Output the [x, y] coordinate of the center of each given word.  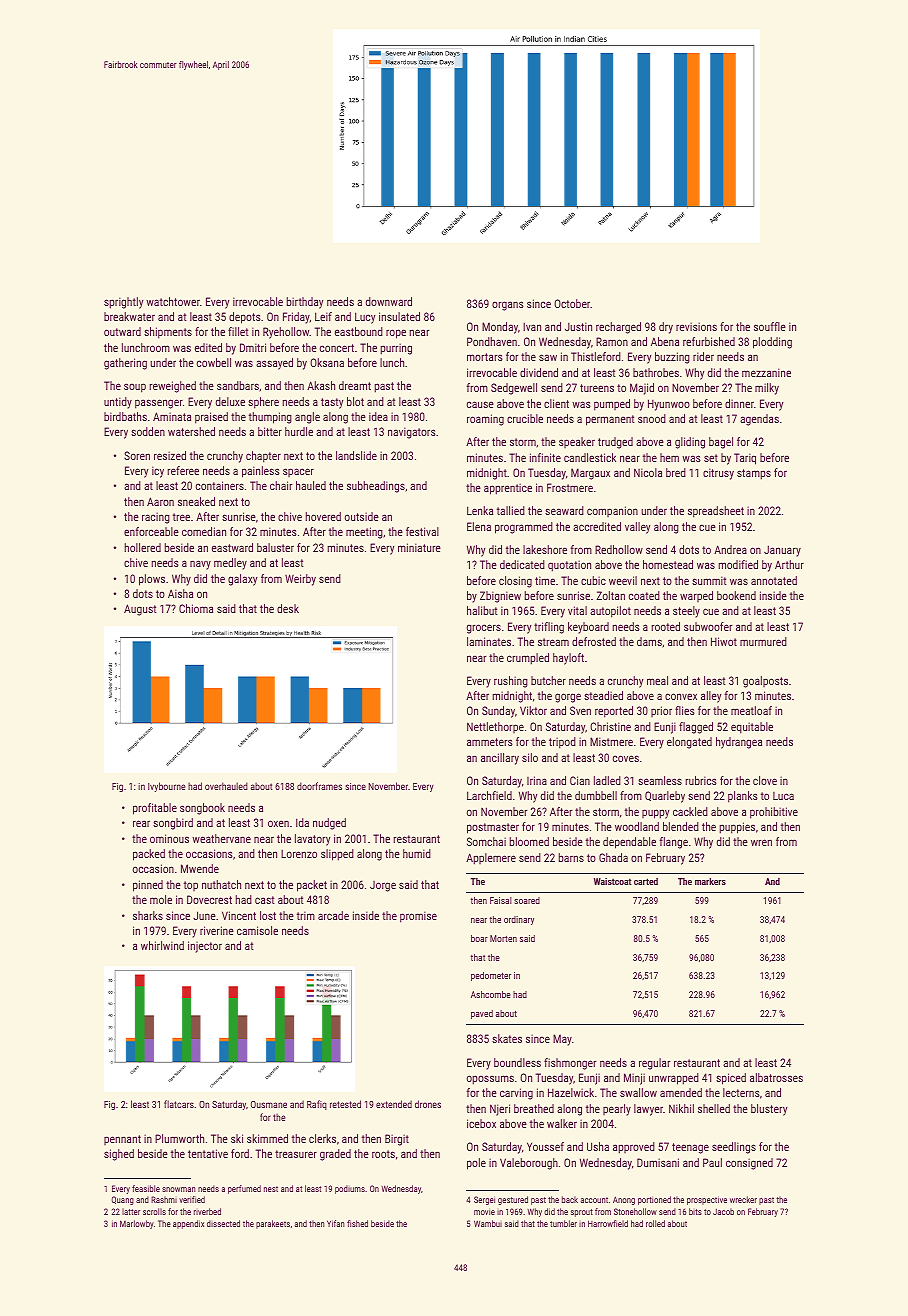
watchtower [173, 301]
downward [389, 301]
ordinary [519, 920]
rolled [655, 1223]
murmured [763, 641]
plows [152, 580]
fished [357, 1223]
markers [710, 881]
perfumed [244, 1189]
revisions [696, 326]
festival [422, 531]
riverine [217, 930]
